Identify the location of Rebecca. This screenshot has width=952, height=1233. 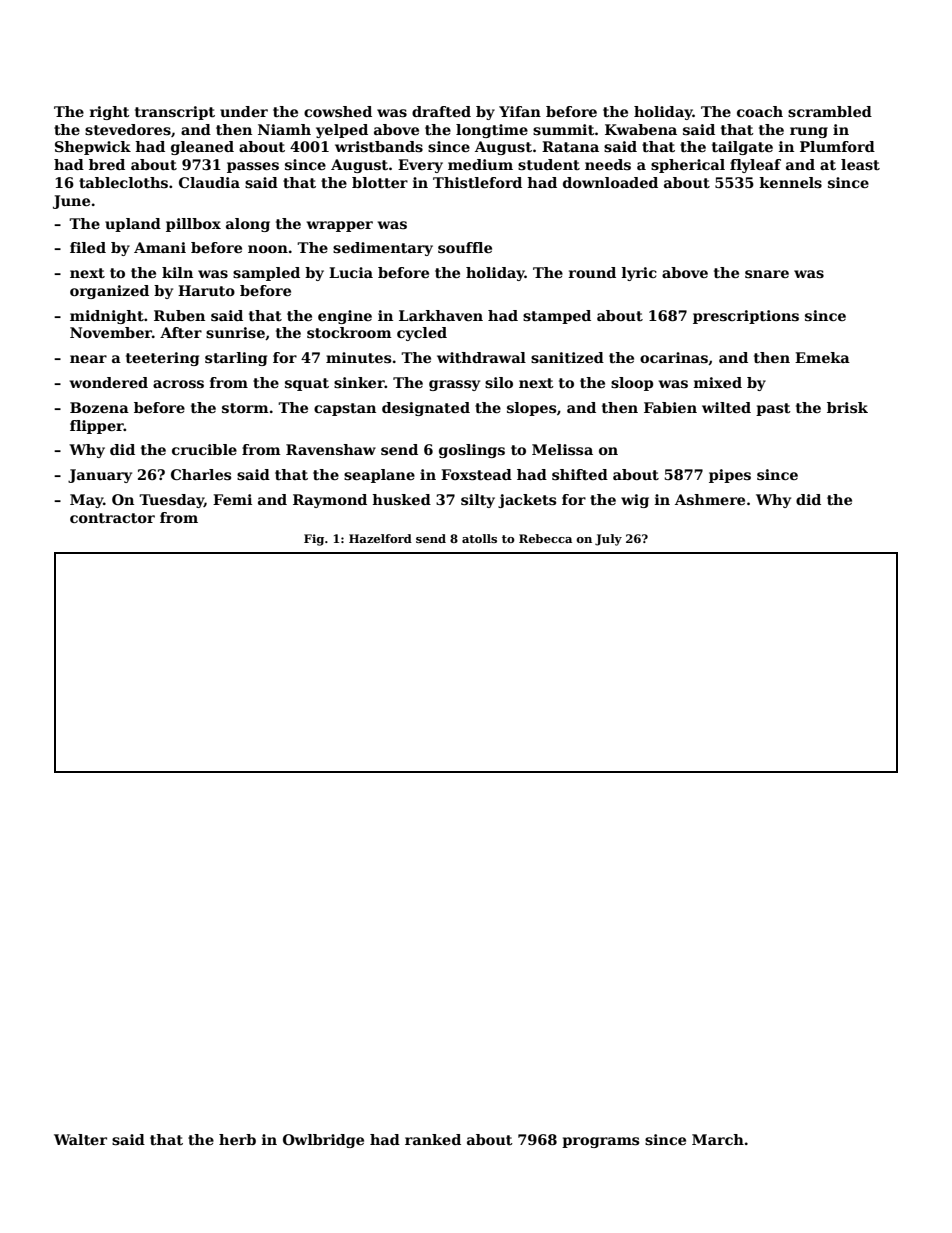
(545, 538).
